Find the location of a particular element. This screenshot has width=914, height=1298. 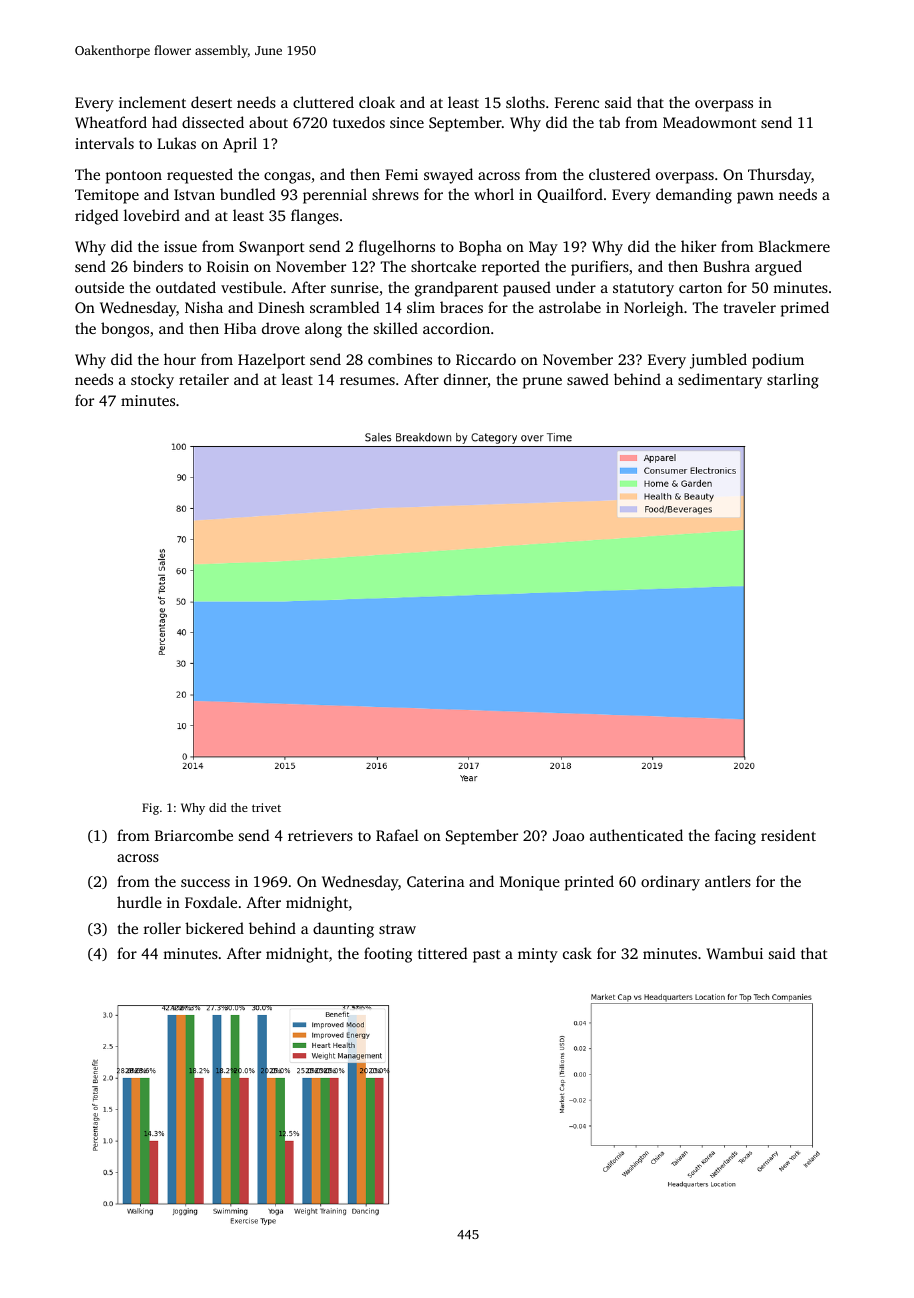

bongos is located at coordinates (125, 330).
